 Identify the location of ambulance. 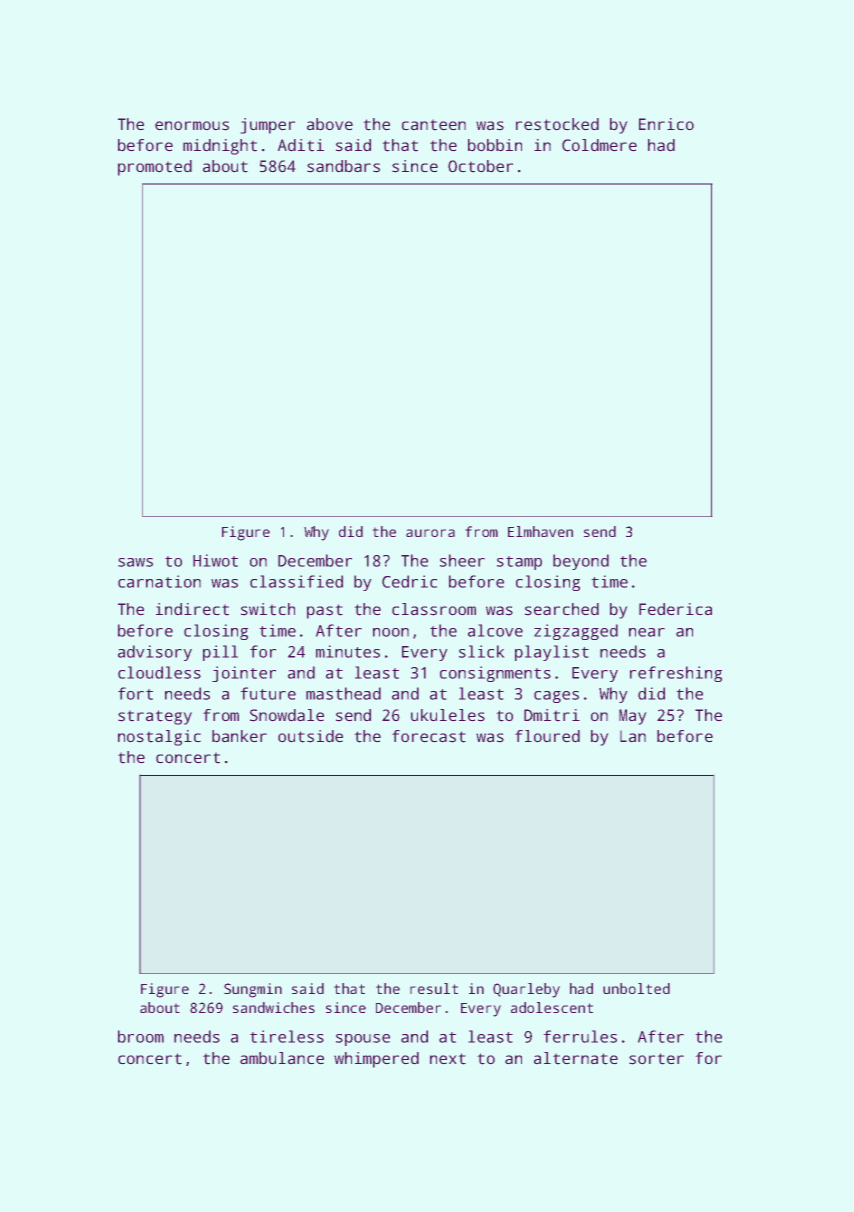
(282, 1058).
